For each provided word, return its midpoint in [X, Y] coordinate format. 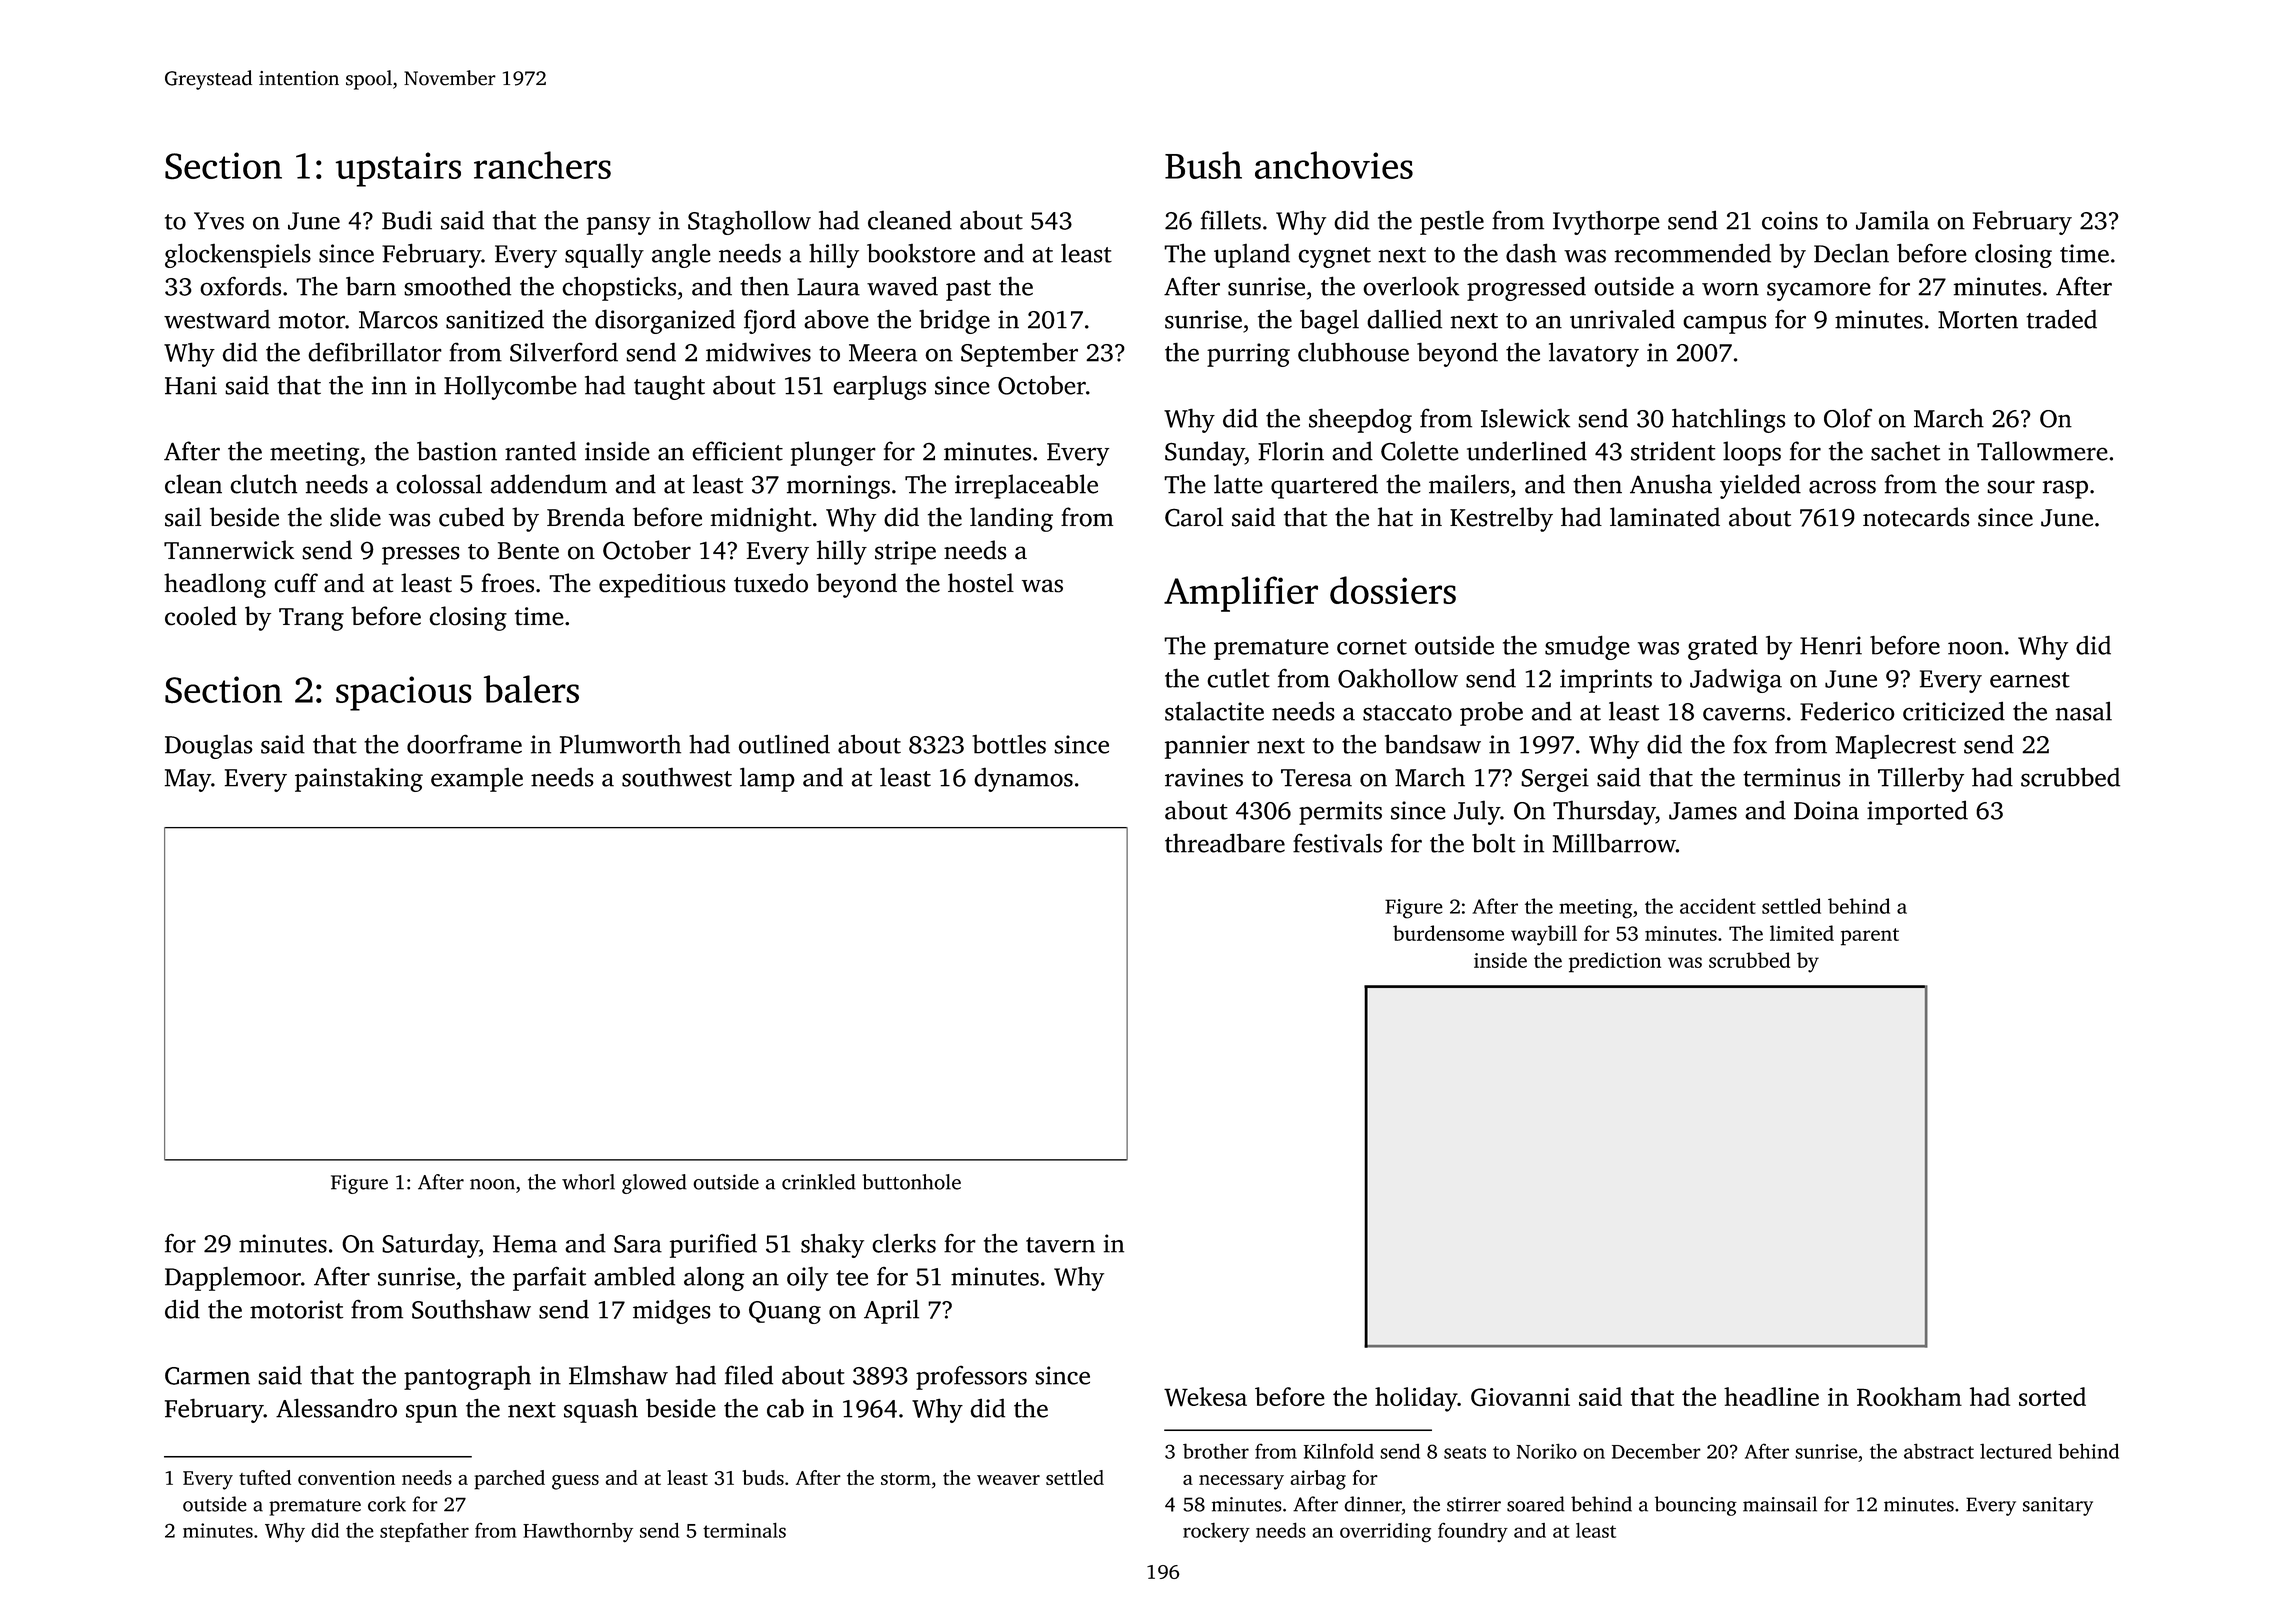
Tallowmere [2042, 451]
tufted [265, 1477]
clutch [263, 484]
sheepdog [1360, 420]
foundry [1473, 1532]
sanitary [2058, 1506]
